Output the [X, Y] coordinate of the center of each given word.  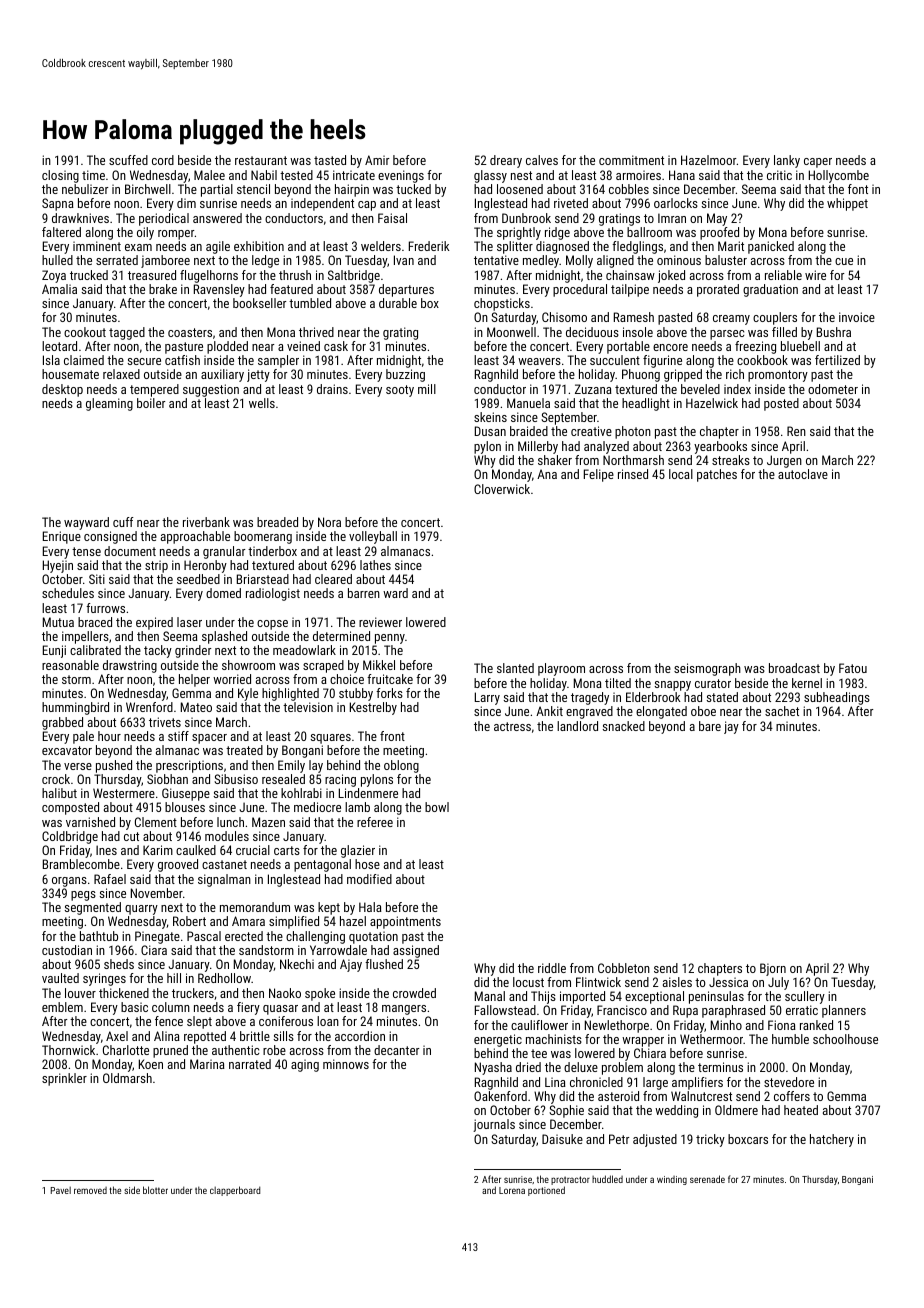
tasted [330, 160]
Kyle [248, 694]
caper [818, 163]
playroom [561, 669]
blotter [155, 1190]
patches [717, 475]
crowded [414, 993]
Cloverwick [502, 489]
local [681, 474]
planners [844, 1011]
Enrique [62, 537]
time [93, 175]
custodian [67, 950]
